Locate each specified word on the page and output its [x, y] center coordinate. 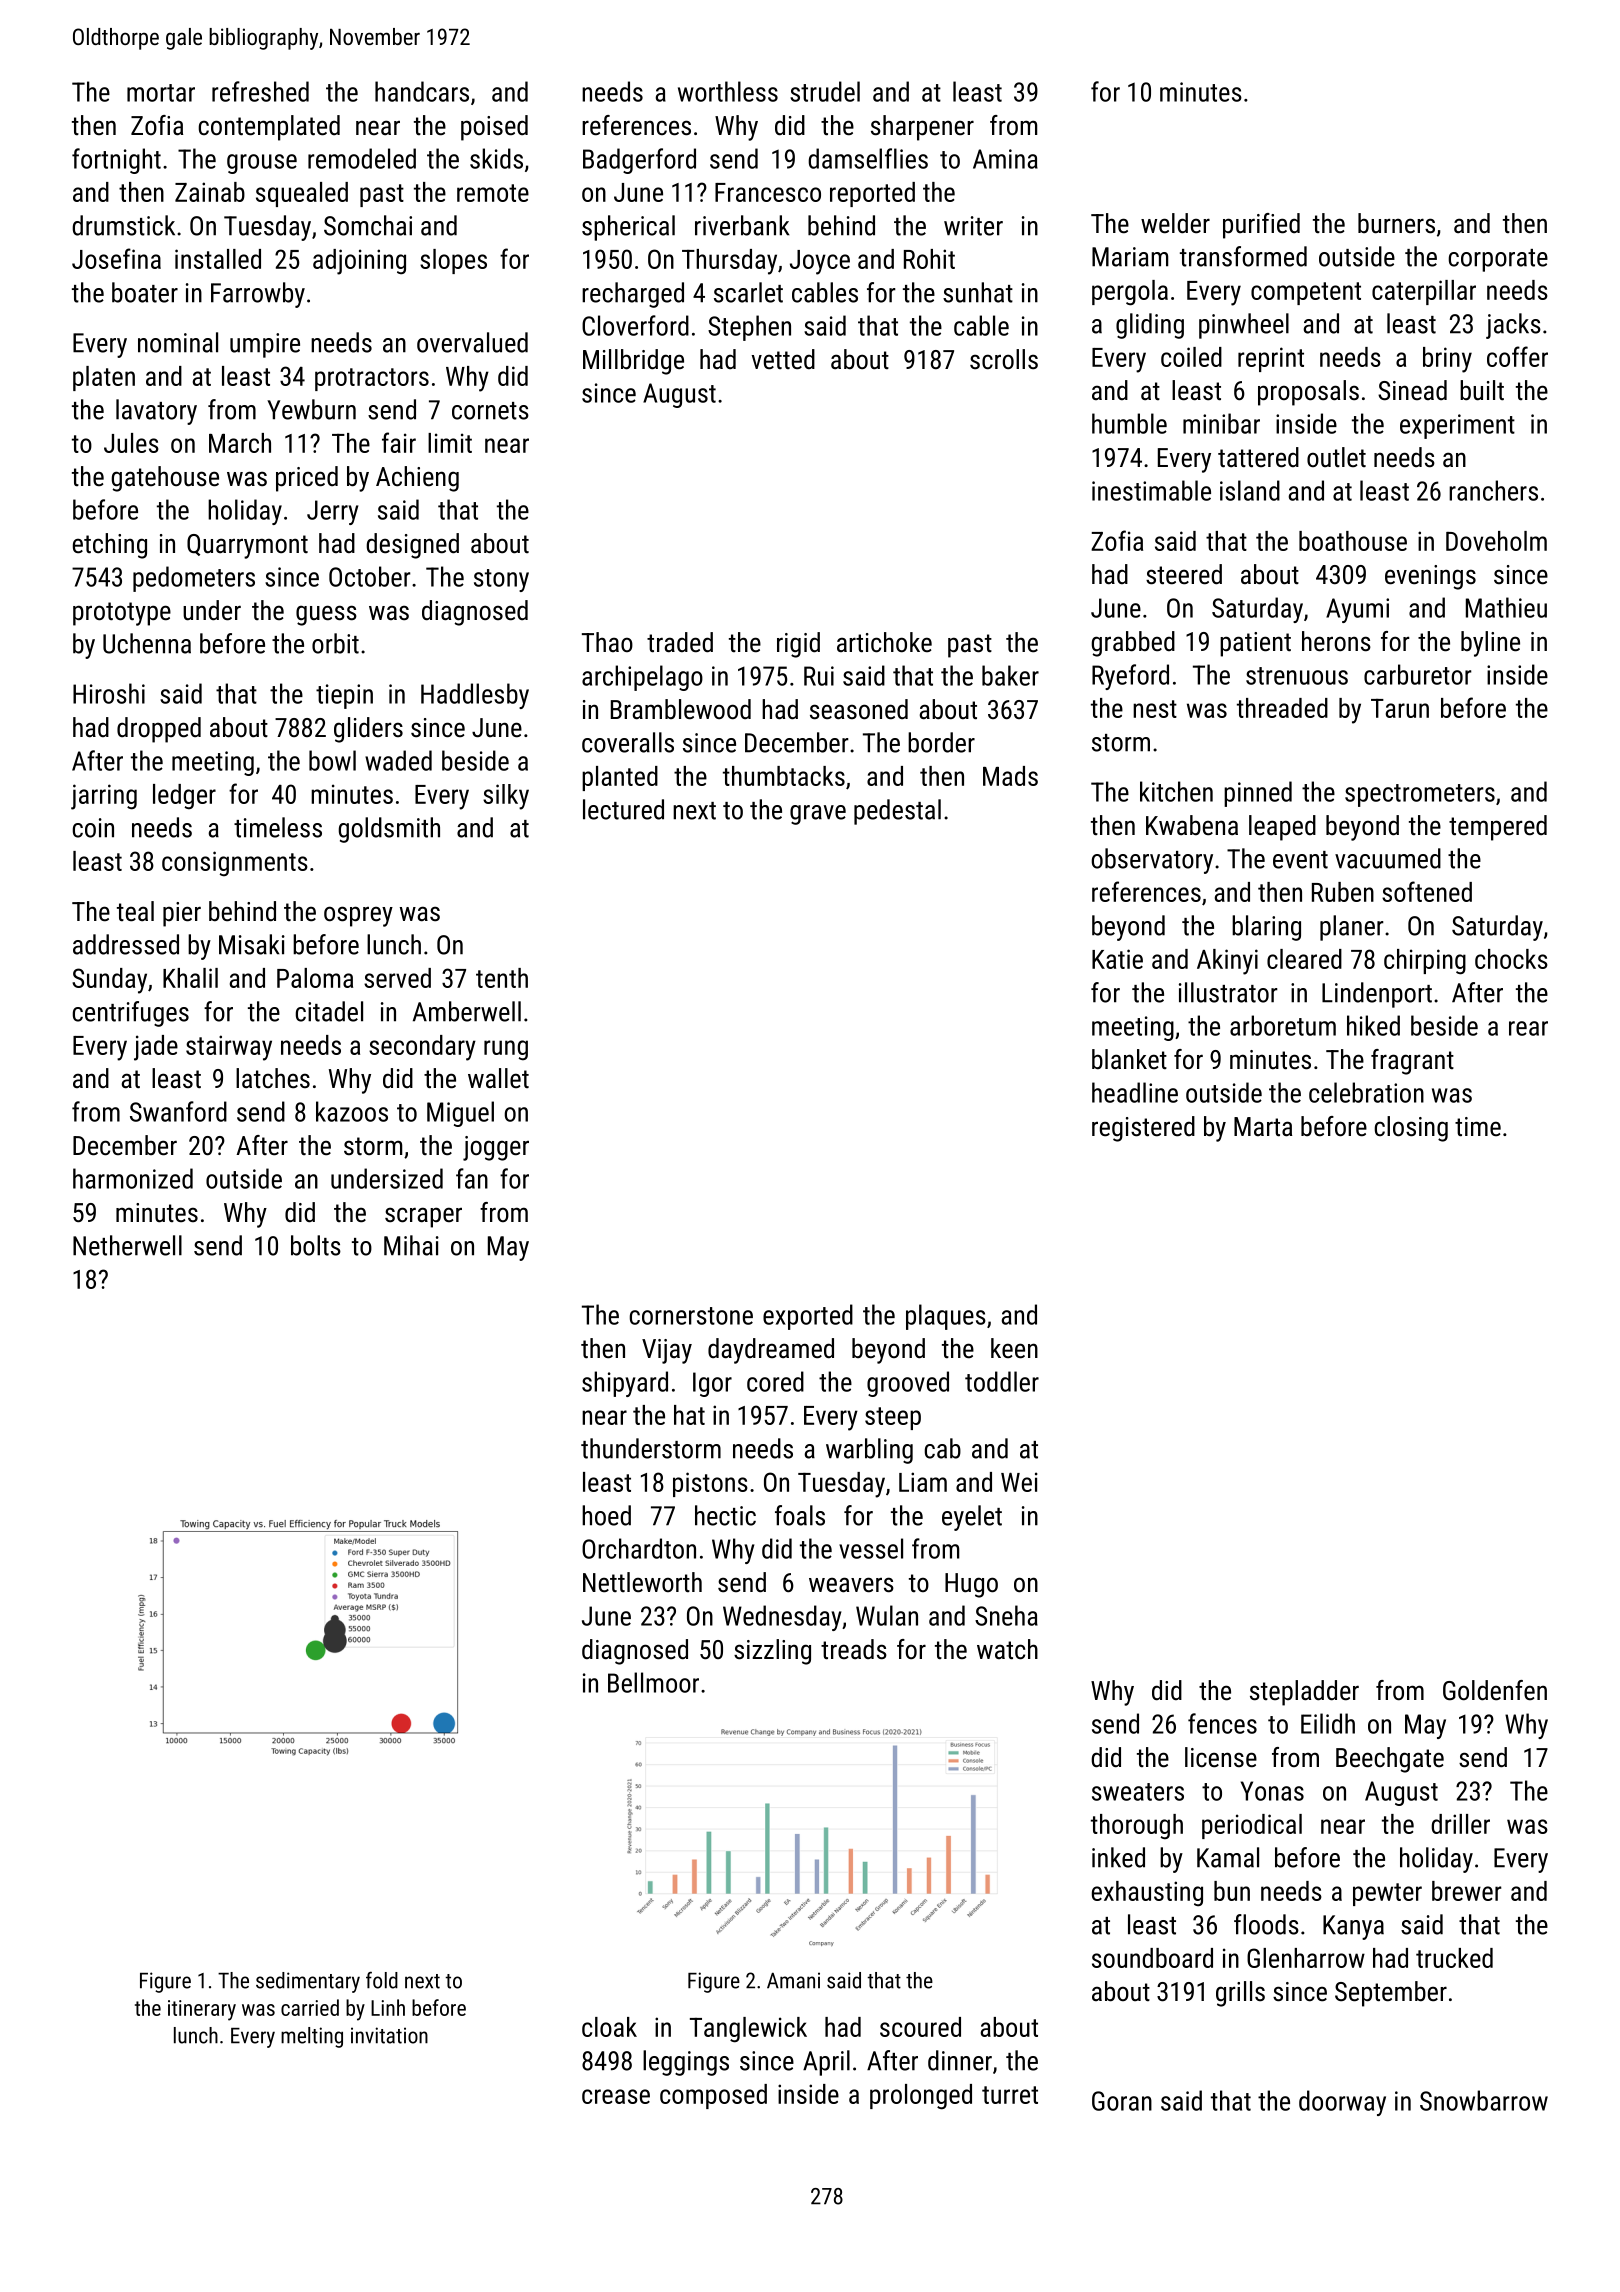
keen [1014, 1348]
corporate [1498, 260]
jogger [496, 1148]
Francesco [768, 192]
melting [312, 2037]
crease [616, 2096]
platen [104, 378]
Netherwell [127, 1245]
